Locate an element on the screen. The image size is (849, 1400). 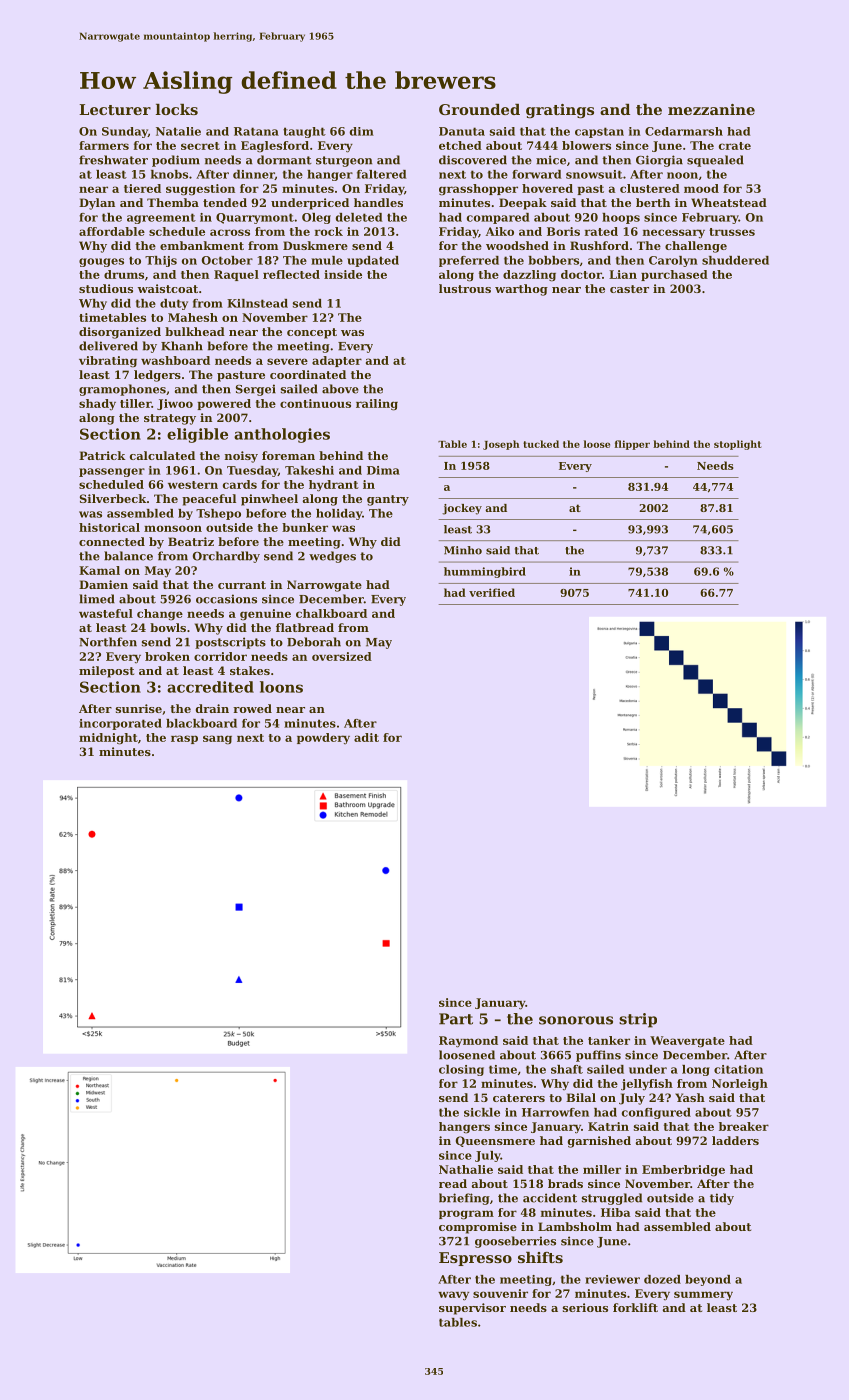
strip is located at coordinates (638, 1020).
